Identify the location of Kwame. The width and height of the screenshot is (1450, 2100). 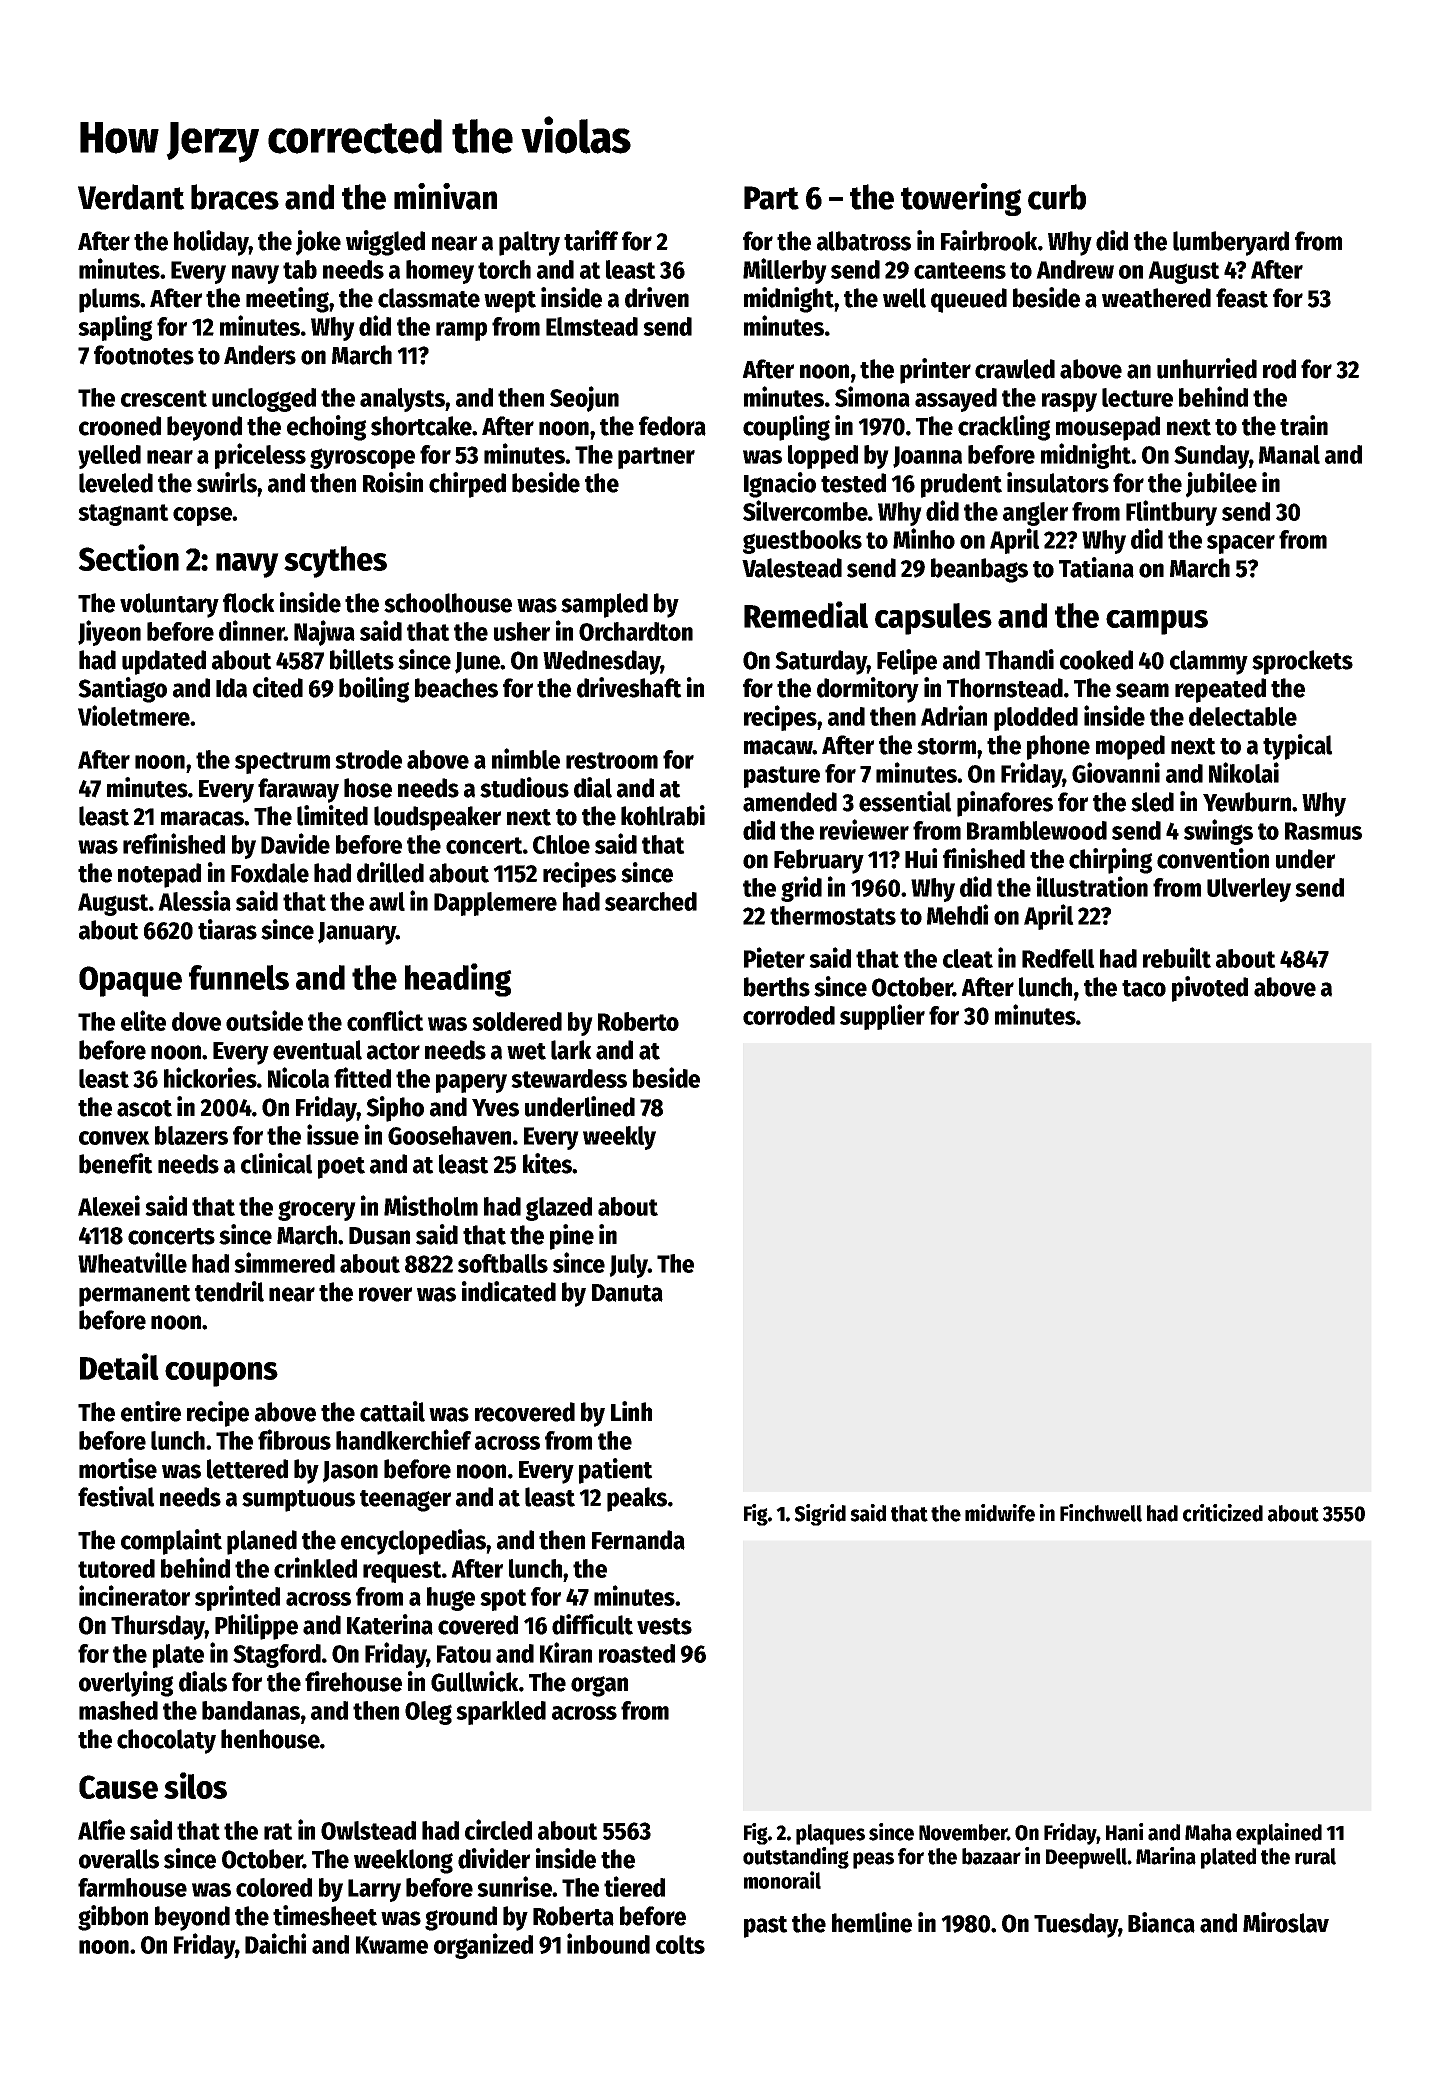
(392, 1945).
